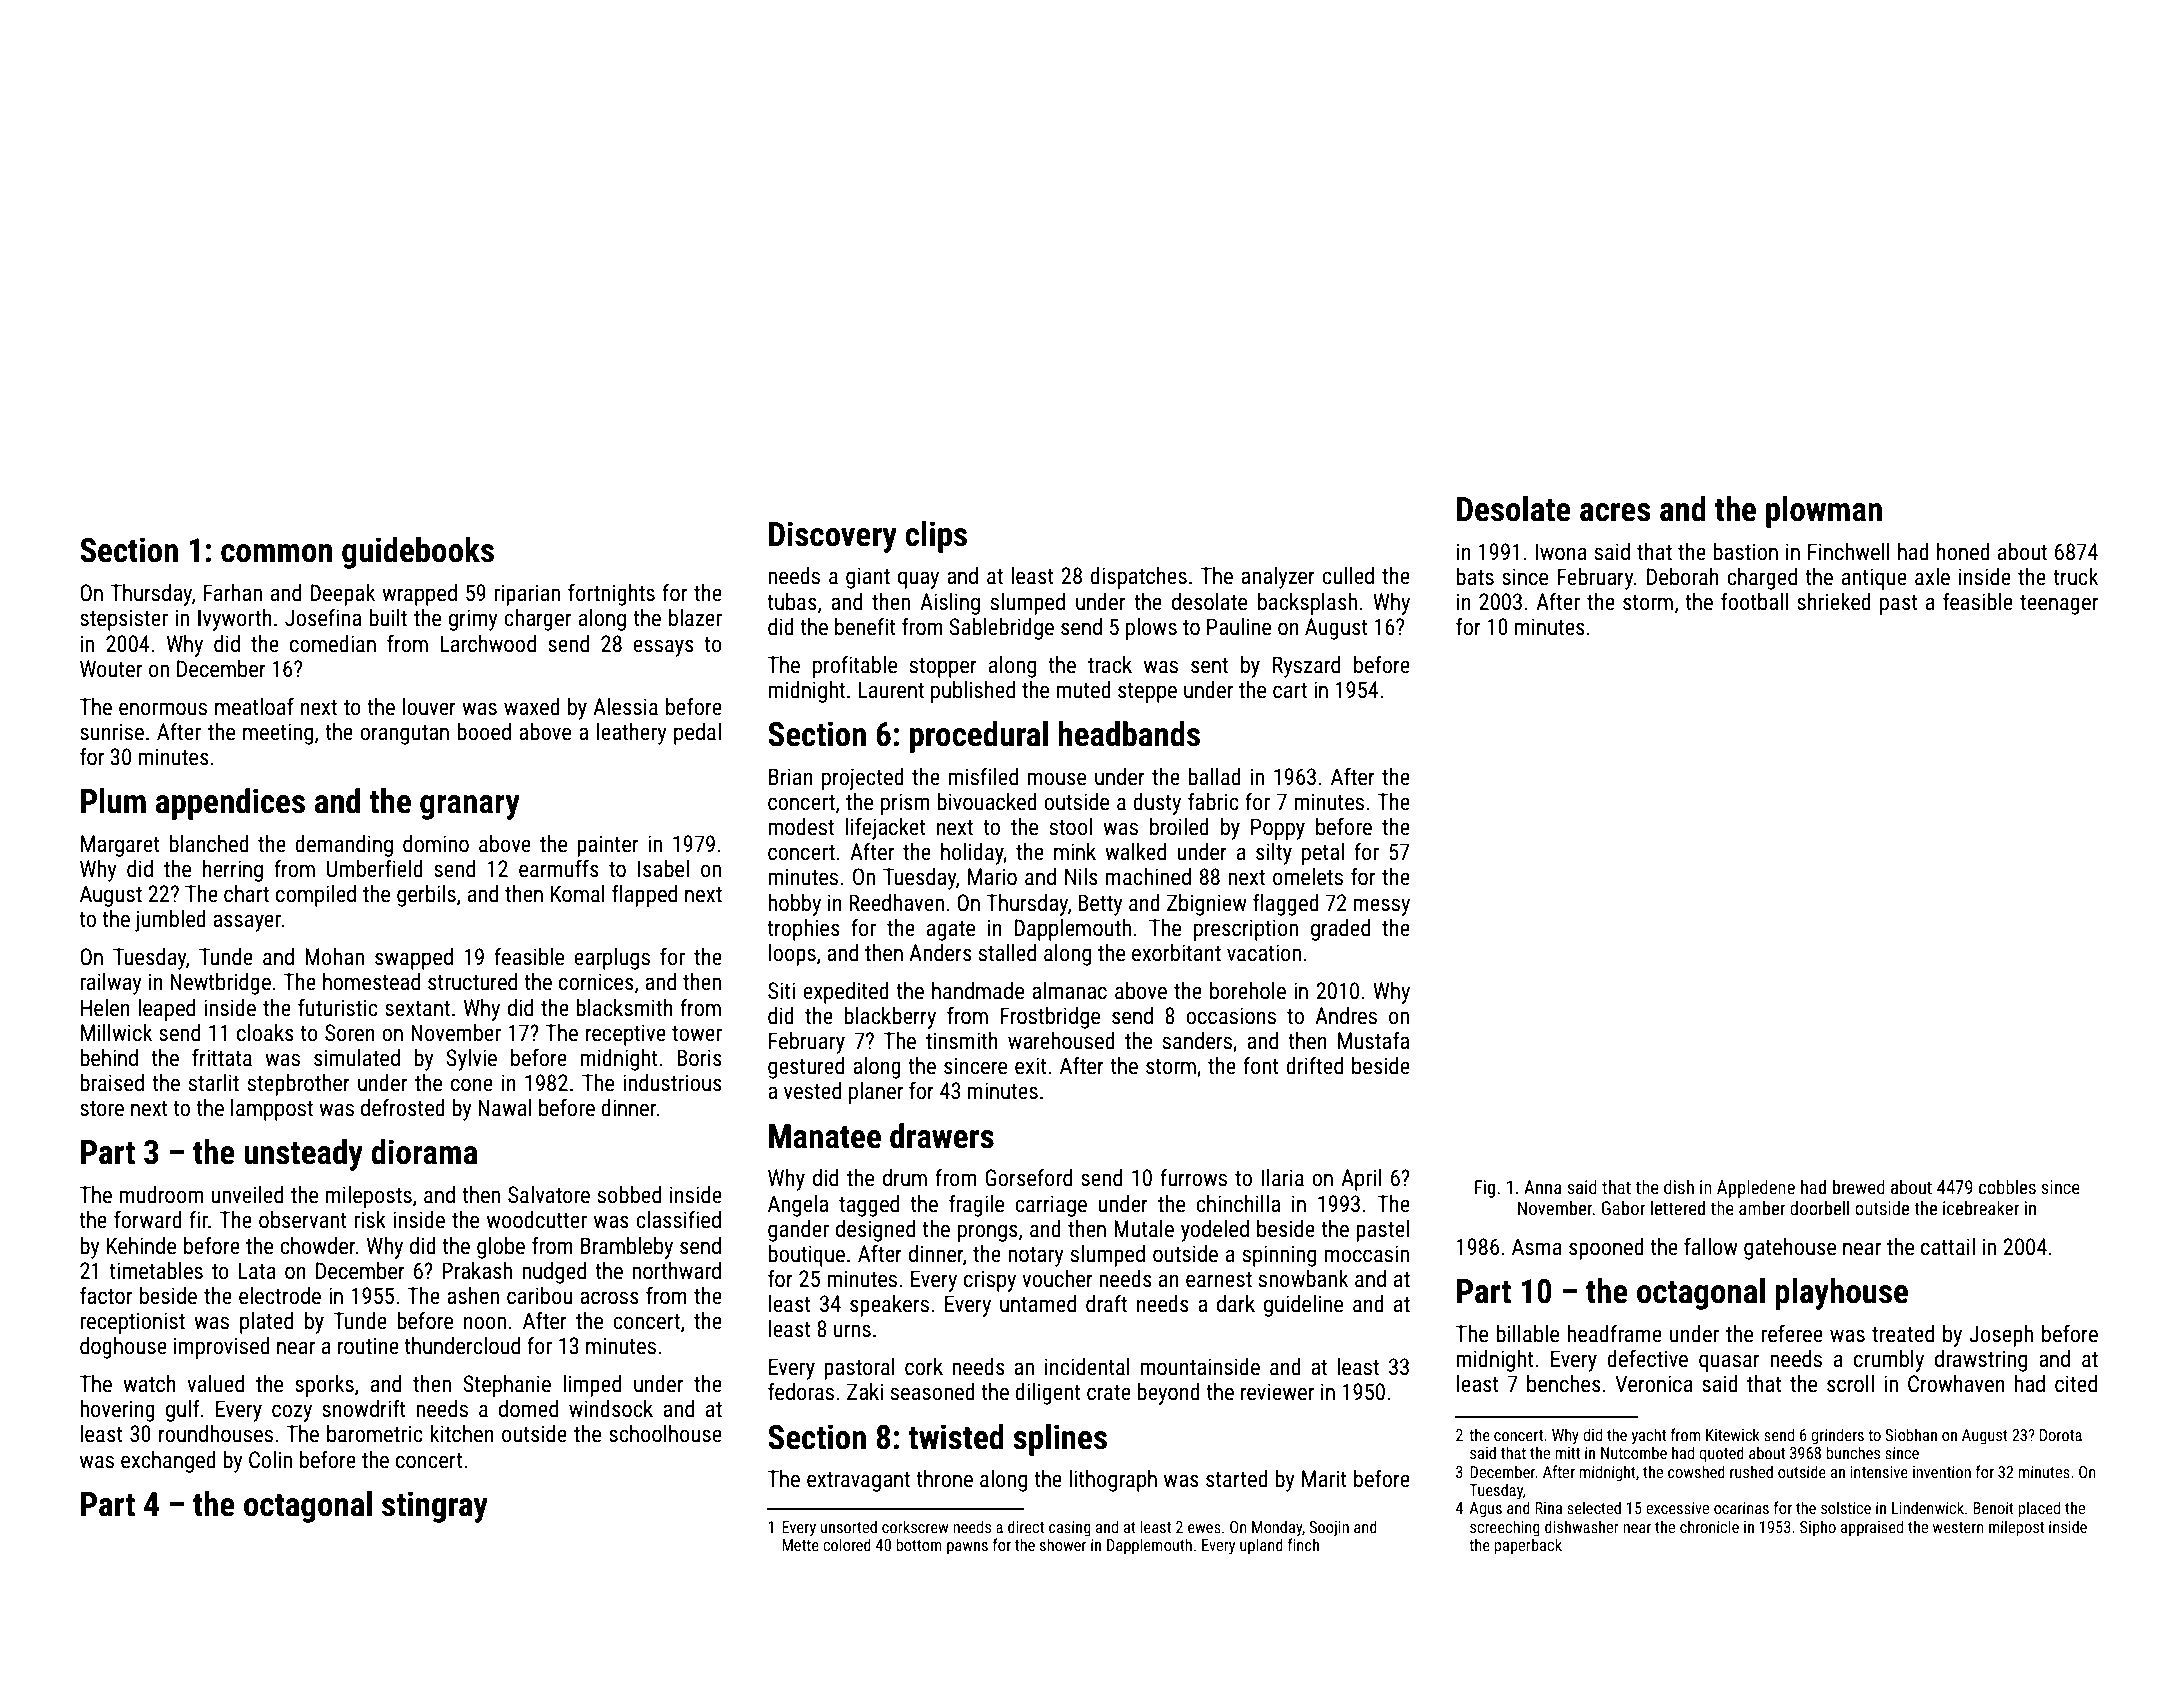 The height and width of the screenshot is (1683, 2178). I want to click on acres, so click(1615, 512).
